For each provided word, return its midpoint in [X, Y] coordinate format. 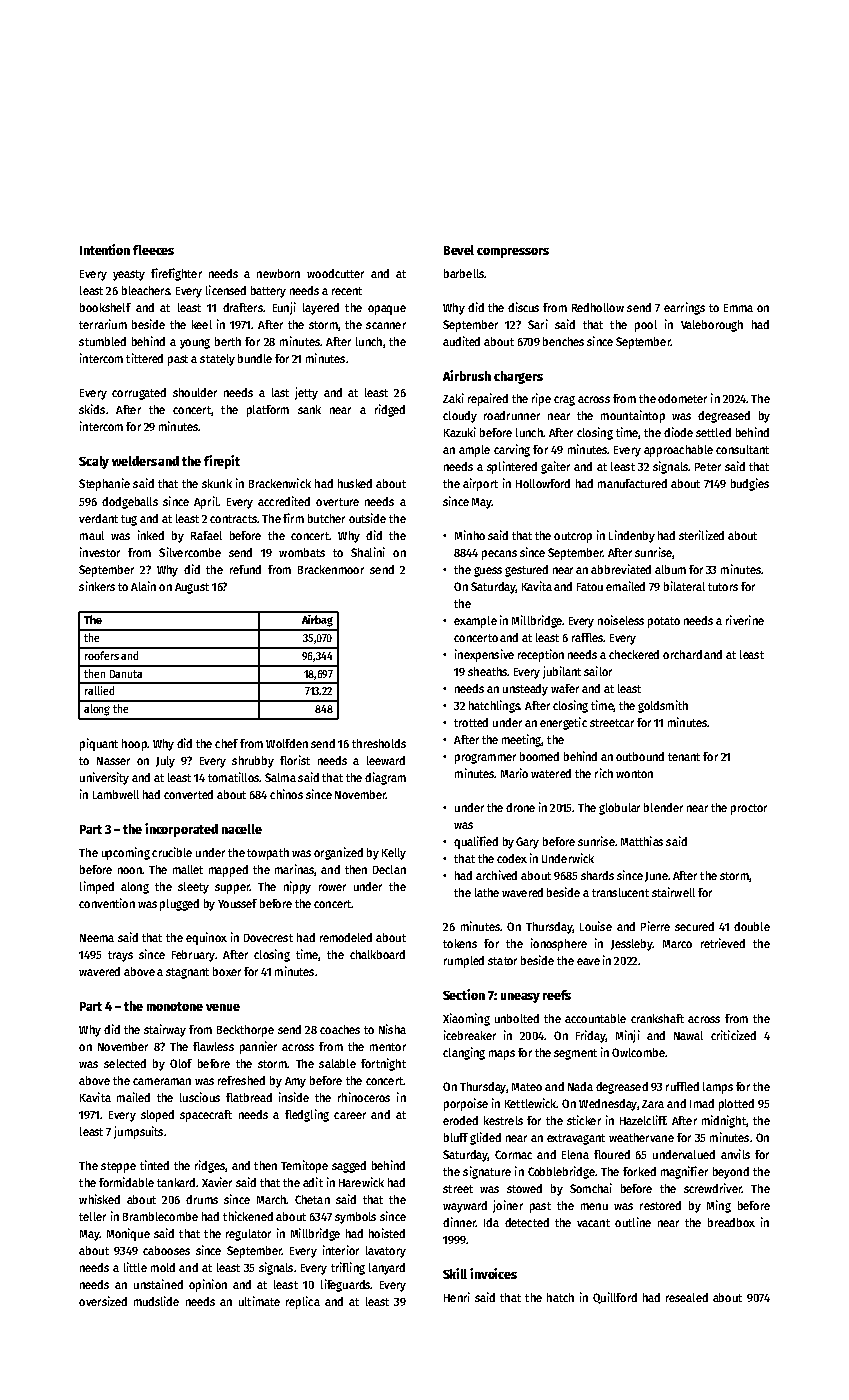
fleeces [153, 250]
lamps [718, 1088]
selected [125, 1063]
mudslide [156, 1301]
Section [464, 994]
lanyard [387, 1269]
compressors [513, 253]
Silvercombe [190, 552]
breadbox [731, 1222]
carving [512, 450]
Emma [738, 308]
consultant [742, 449]
